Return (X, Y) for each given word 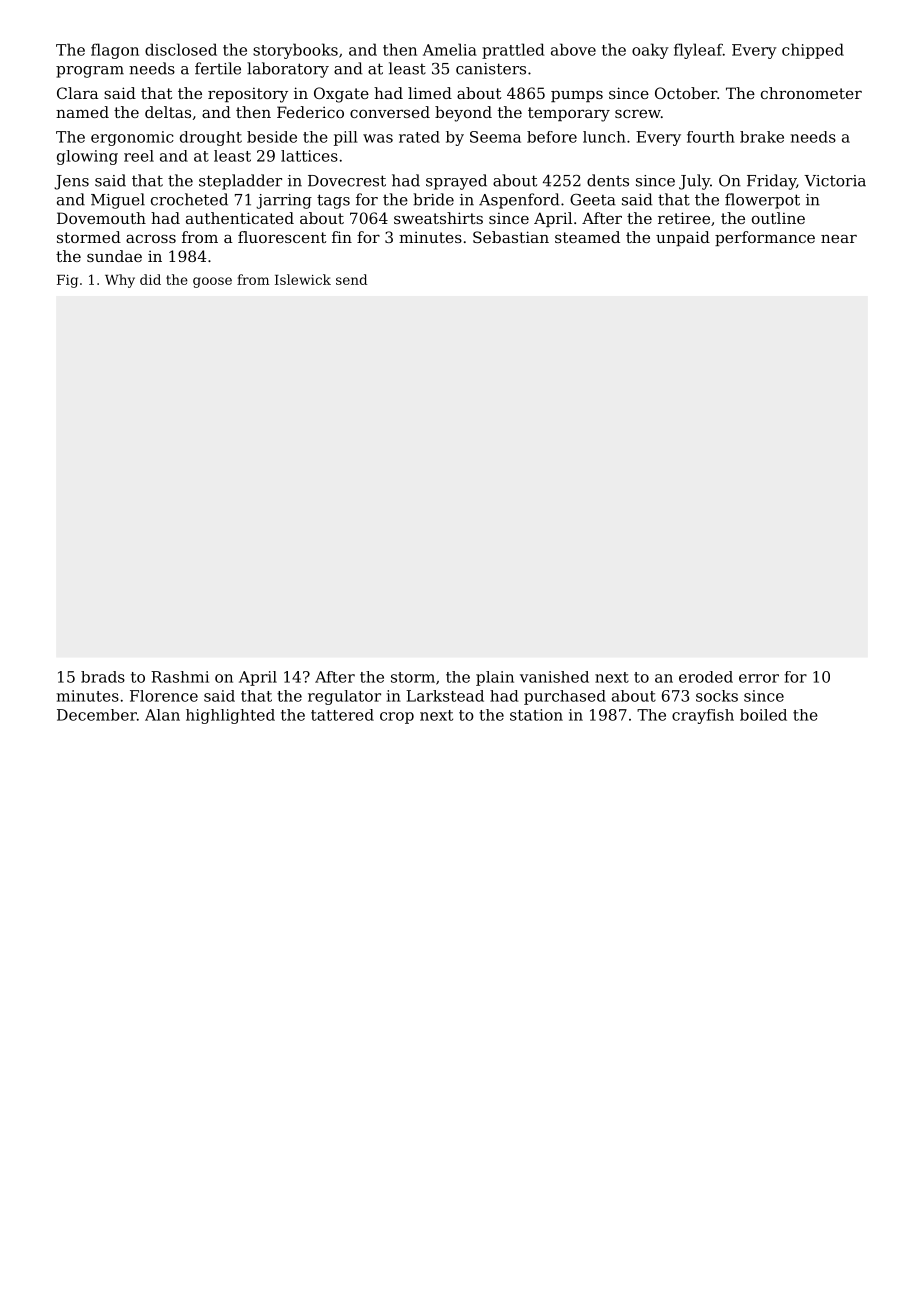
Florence (164, 696)
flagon (115, 51)
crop (397, 718)
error (759, 678)
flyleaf (698, 51)
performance (765, 238)
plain (495, 678)
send (351, 279)
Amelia (450, 49)
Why (120, 281)
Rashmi (180, 677)
